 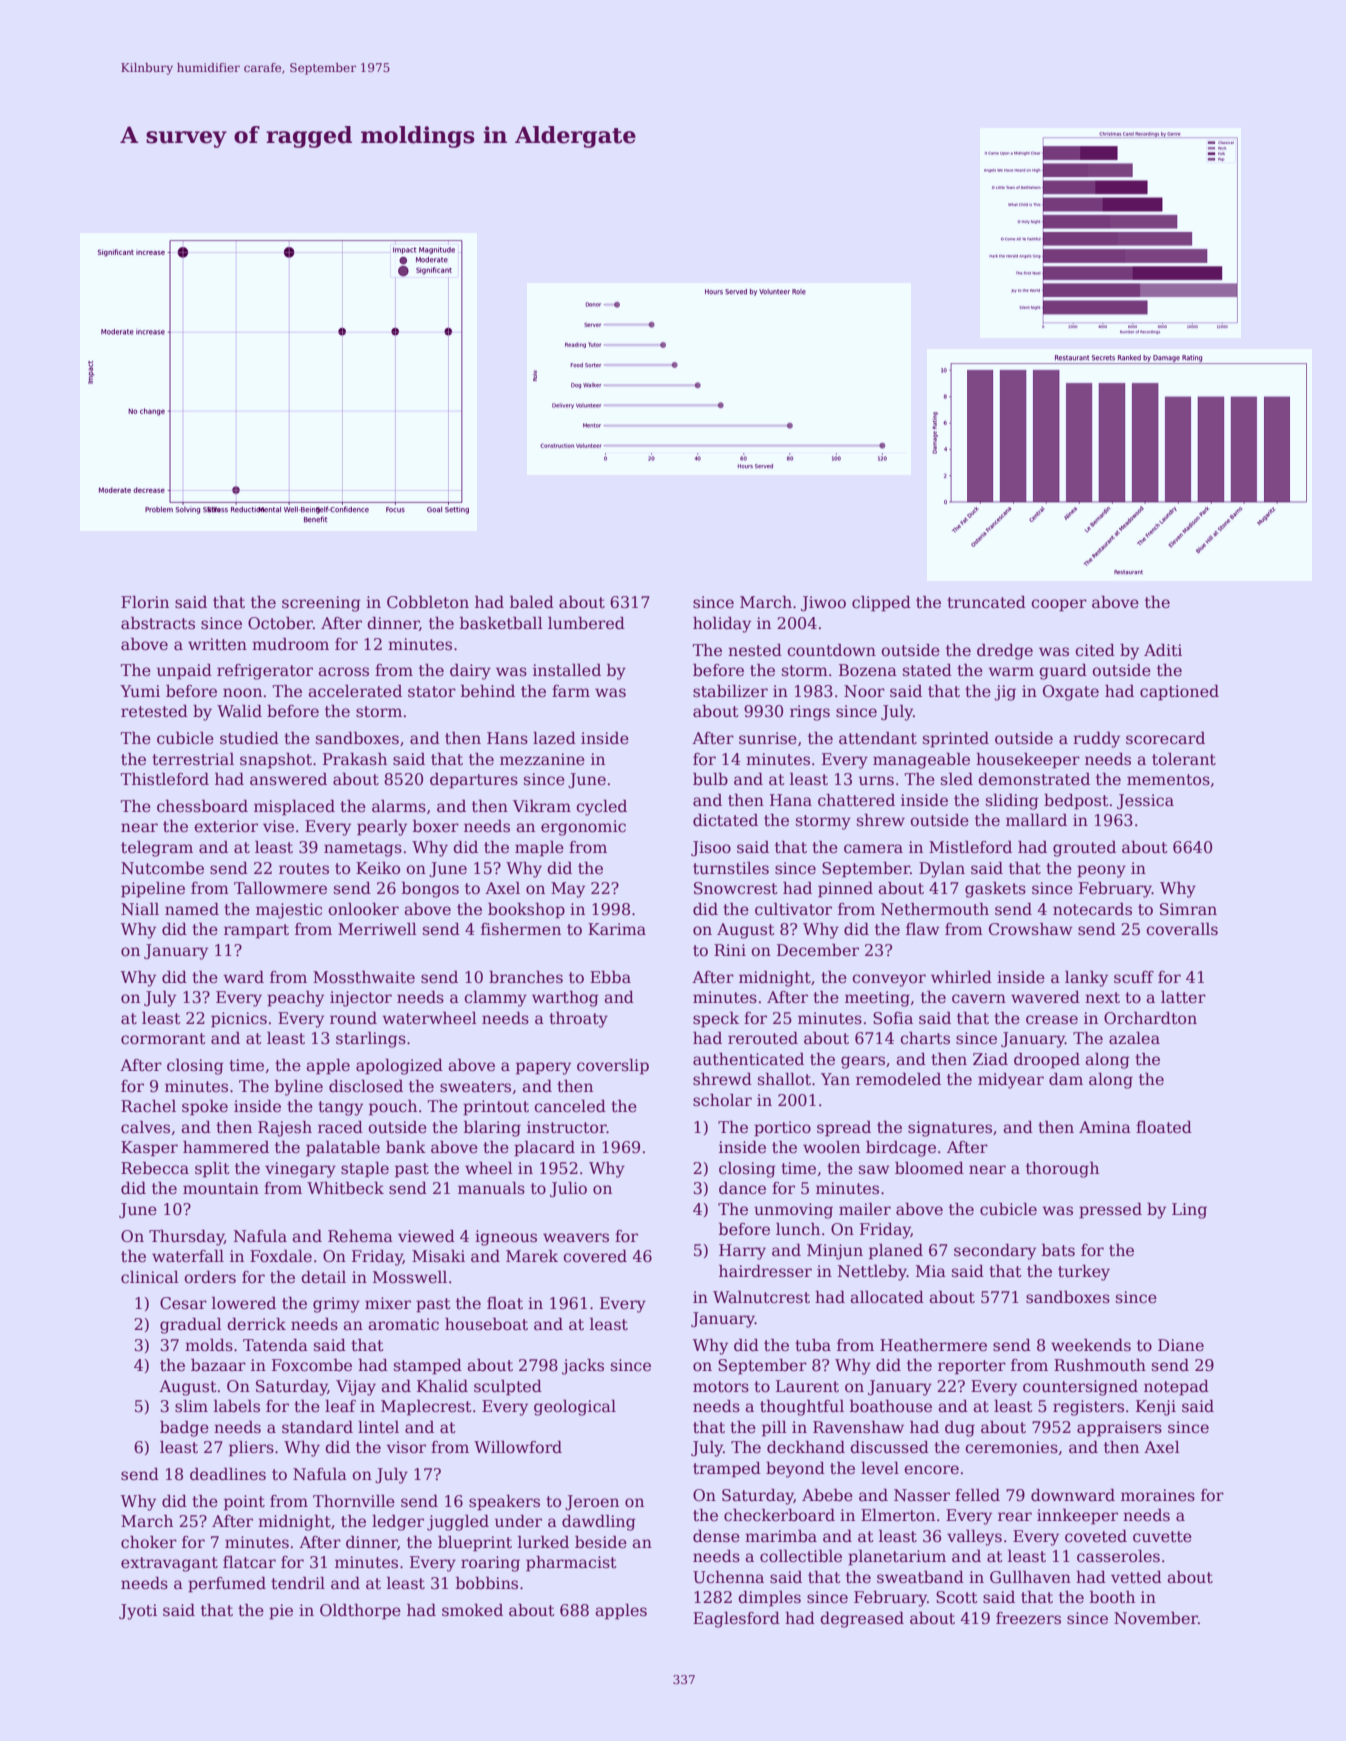 What do you see at coordinates (360, 1612) in the image?
I see `Oldthorpe` at bounding box center [360, 1612].
